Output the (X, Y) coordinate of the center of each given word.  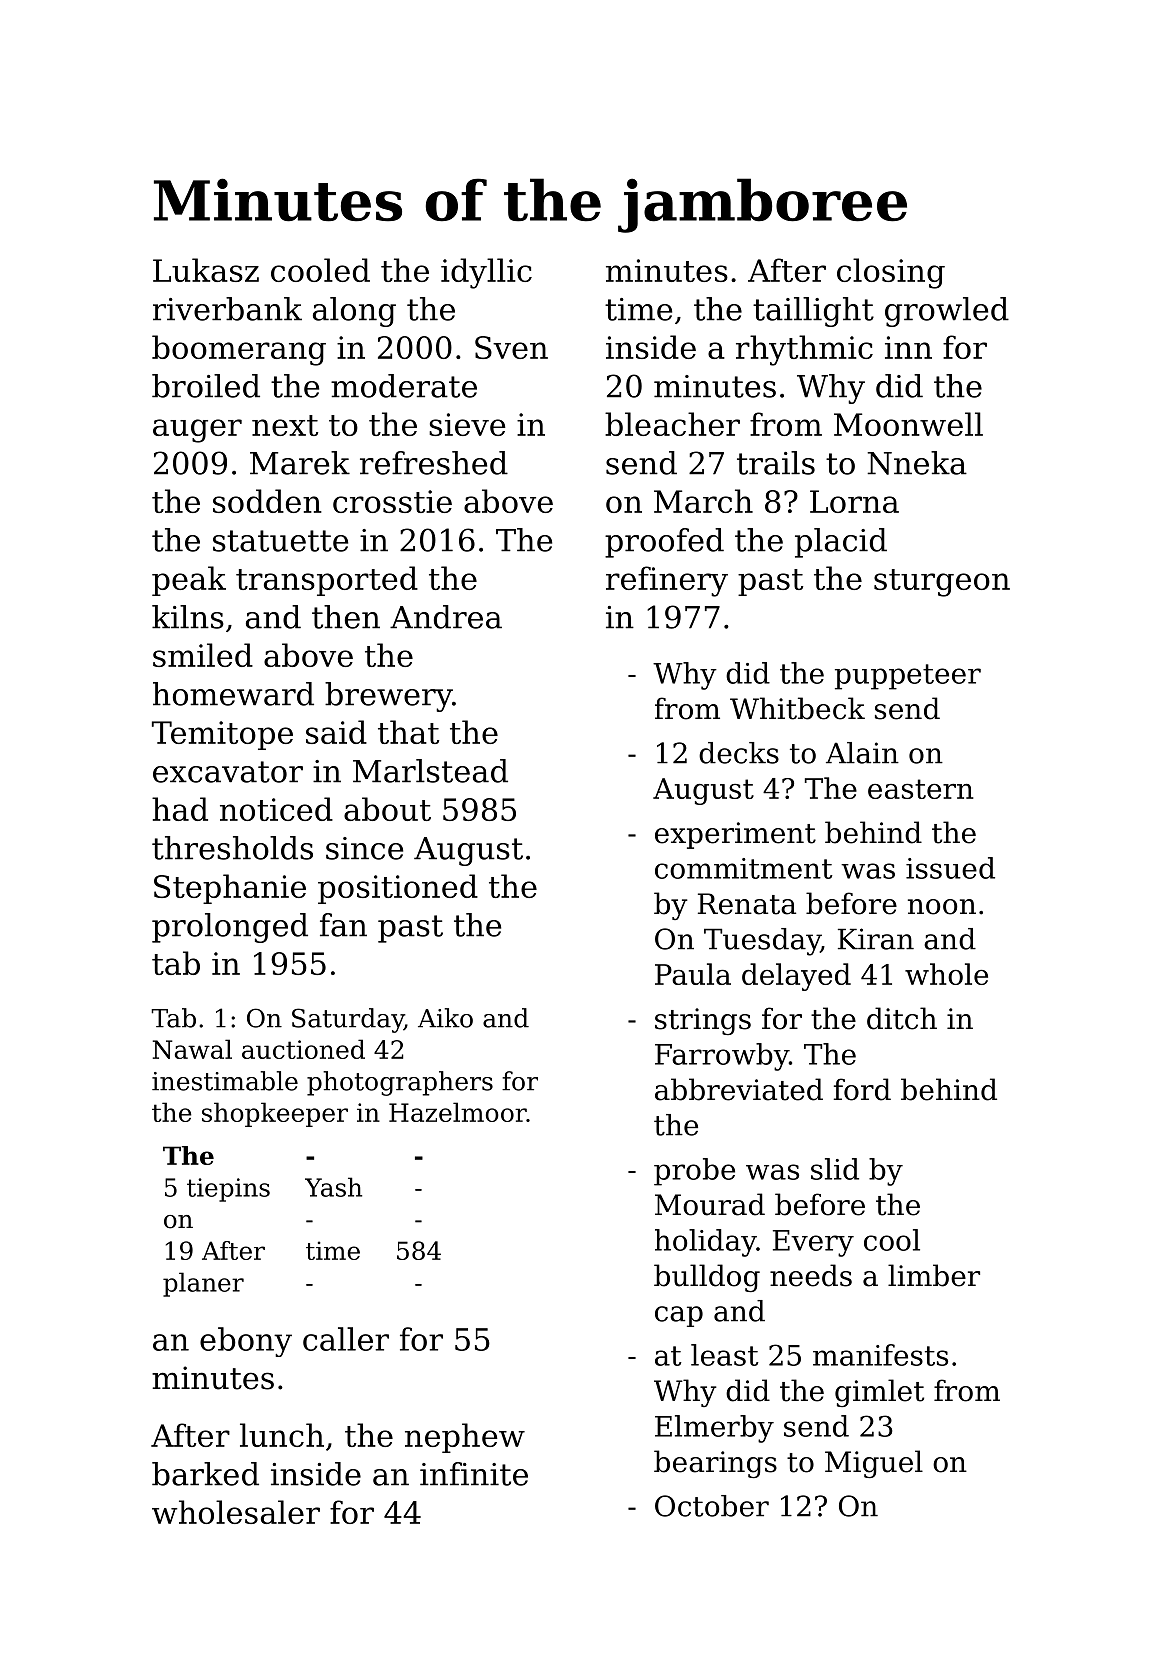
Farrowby (722, 1057)
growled (947, 312)
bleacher (672, 424)
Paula (693, 974)
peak (189, 581)
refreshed (434, 463)
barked (205, 1474)
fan (343, 925)
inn (908, 347)
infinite (474, 1474)
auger (197, 431)
